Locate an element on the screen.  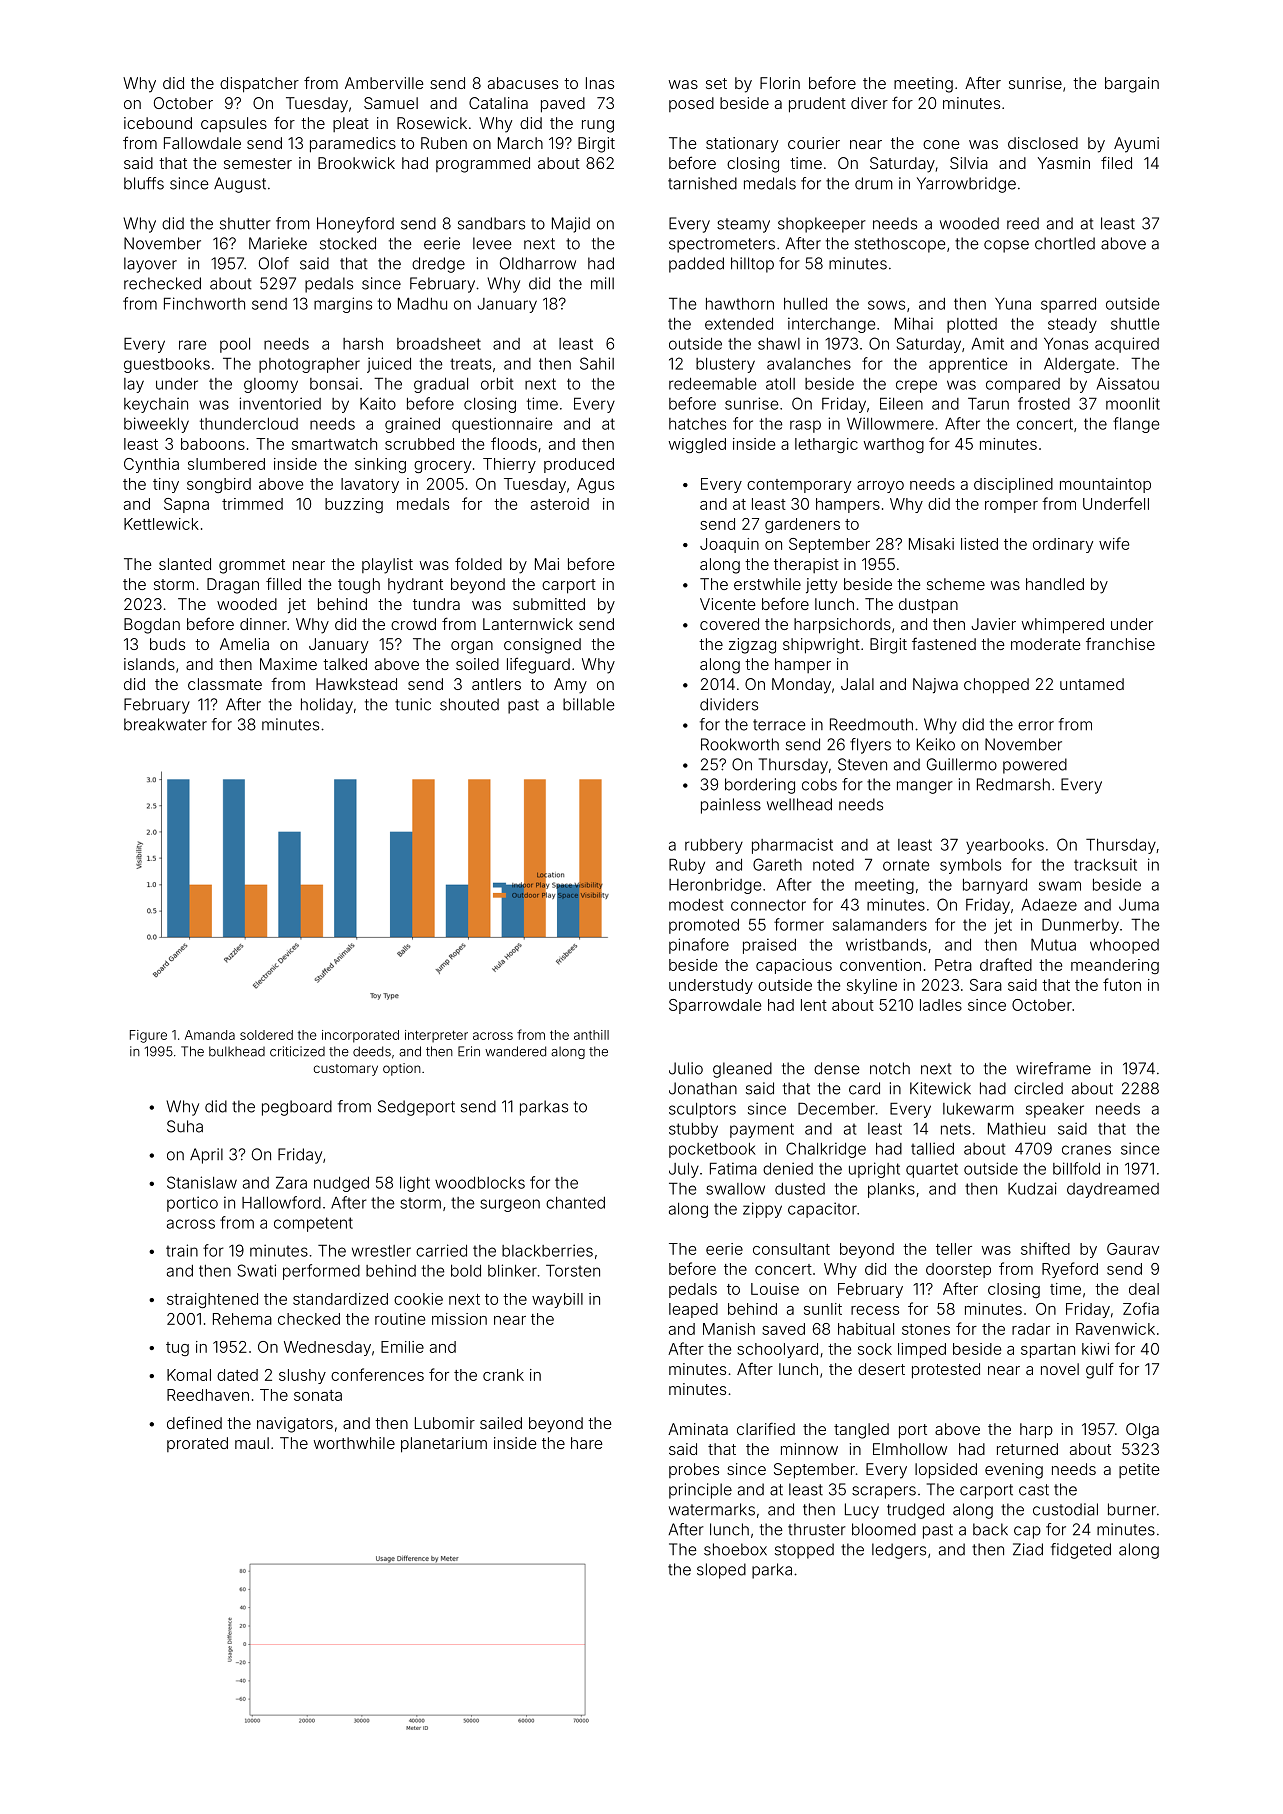
Olof is located at coordinates (274, 263).
